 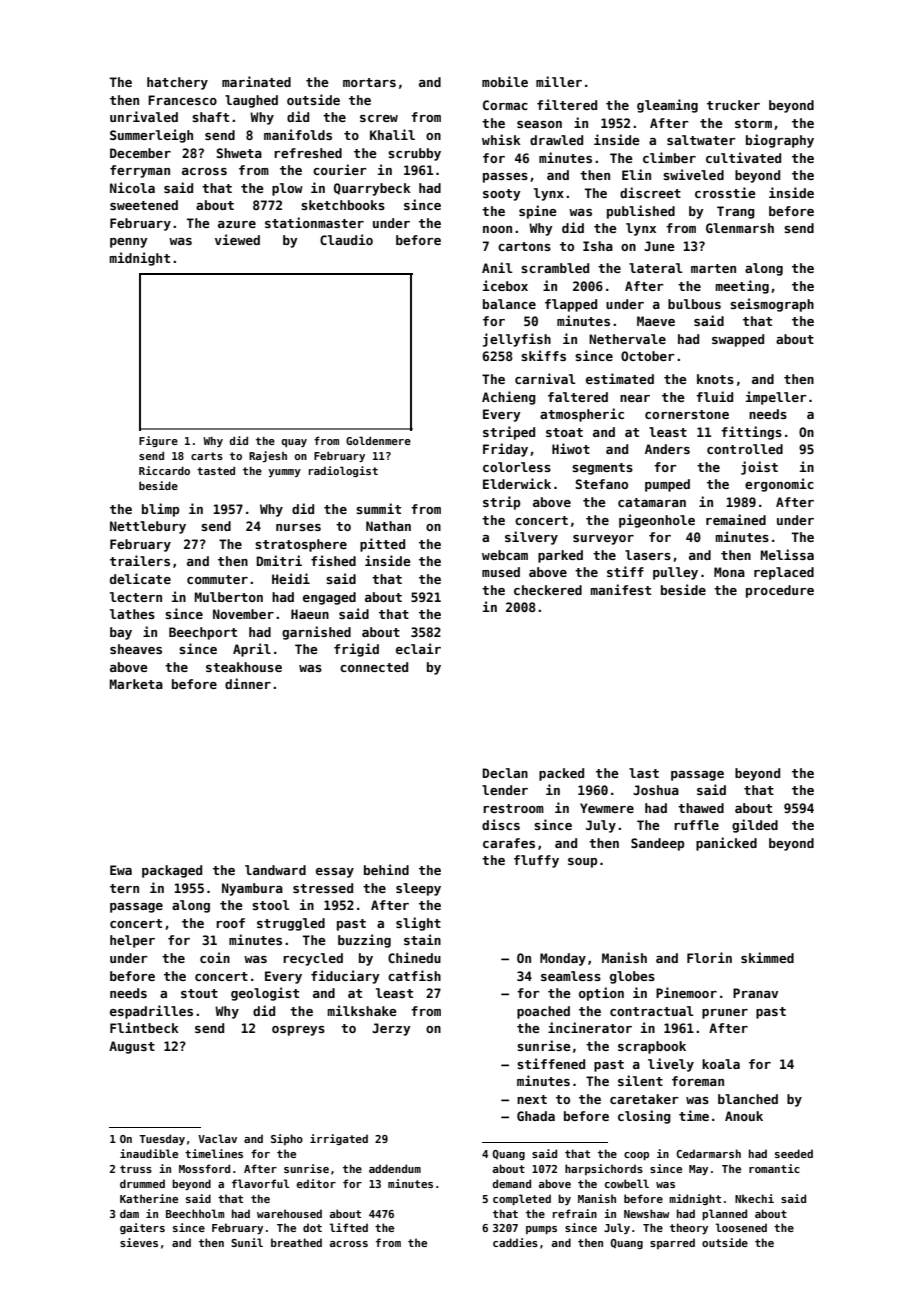 What do you see at coordinates (641, 212) in the document?
I see `published` at bounding box center [641, 212].
